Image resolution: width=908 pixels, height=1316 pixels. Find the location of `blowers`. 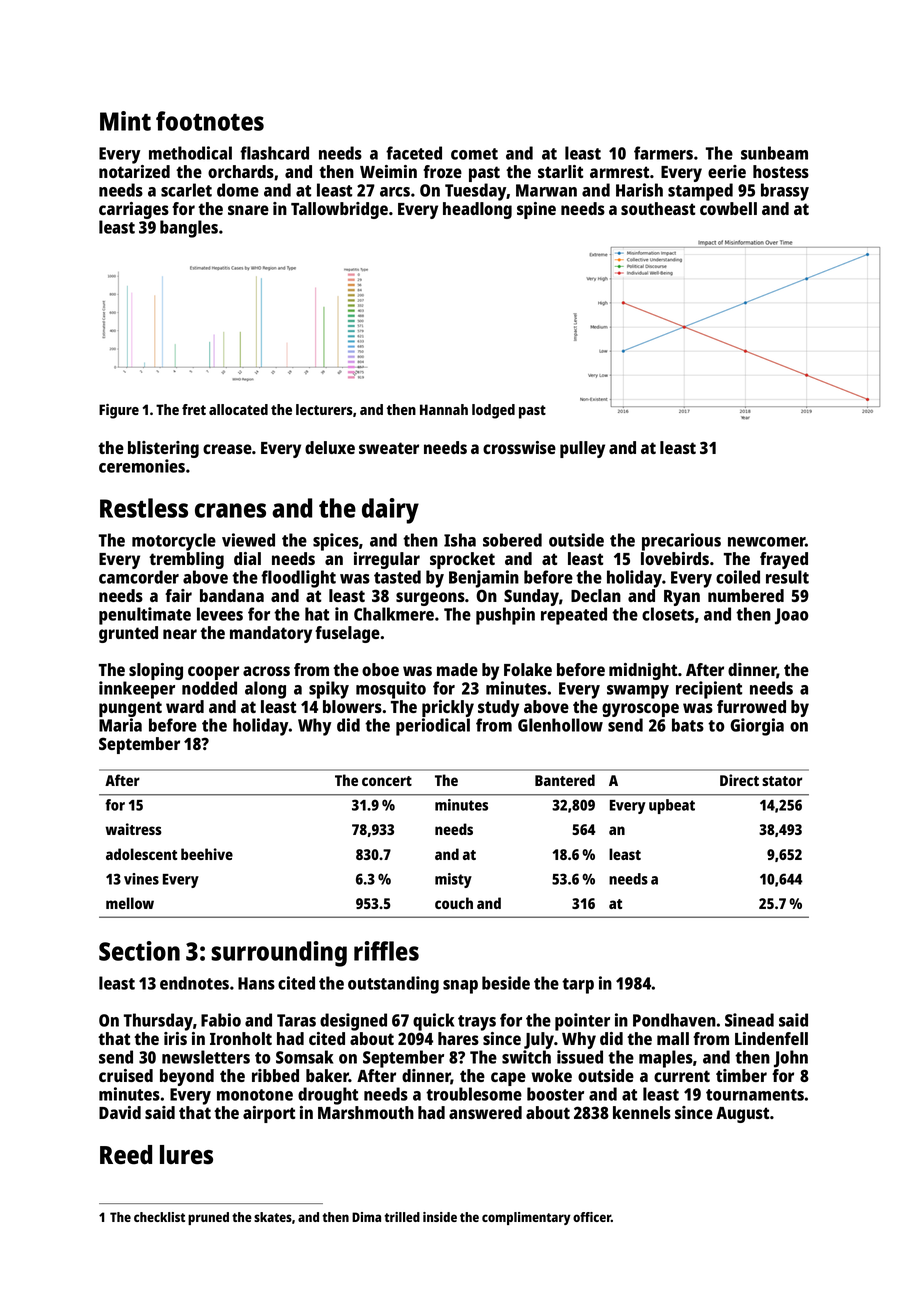

blowers is located at coordinates (352, 706).
